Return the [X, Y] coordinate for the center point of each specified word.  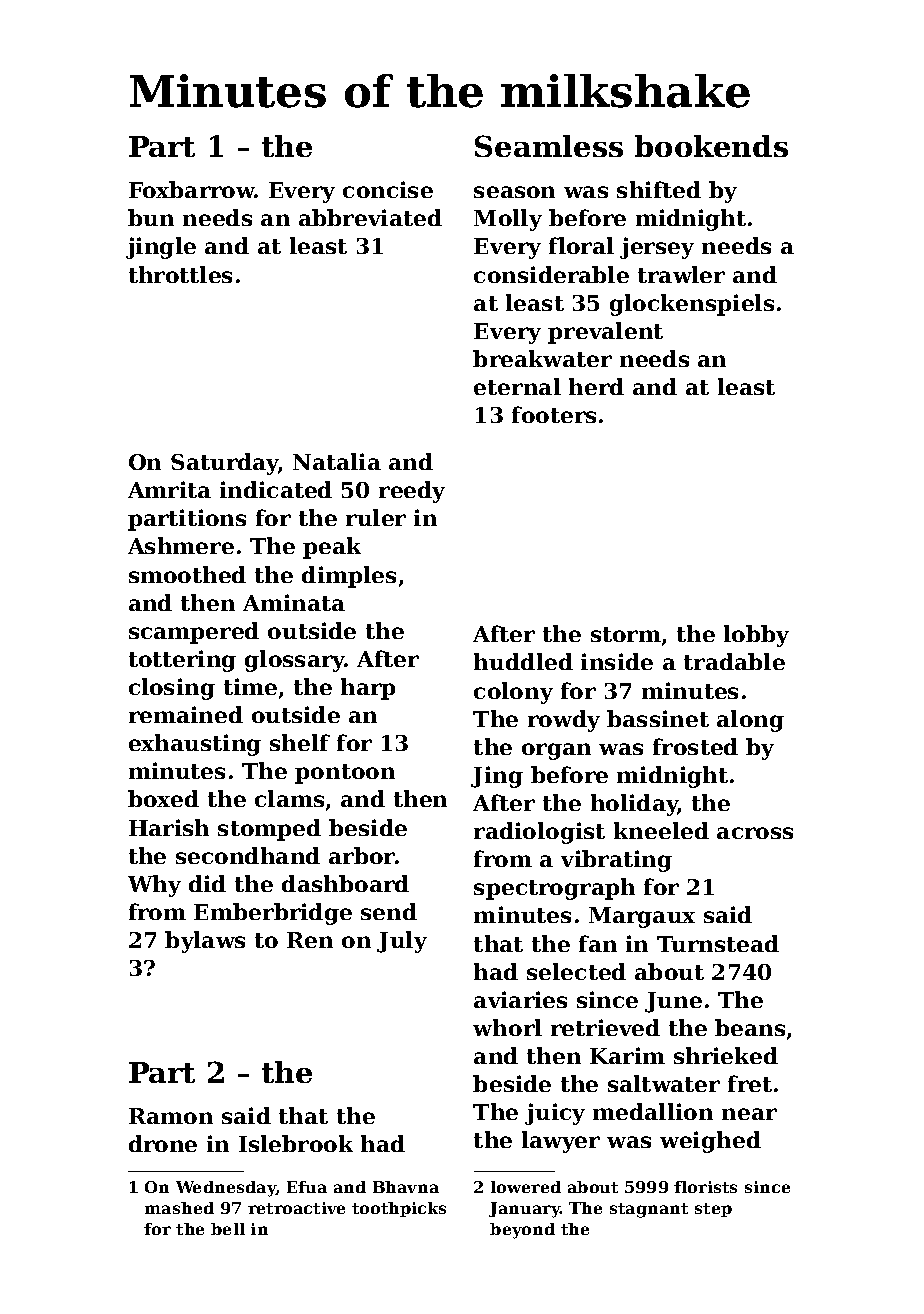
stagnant [649, 1210]
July [402, 942]
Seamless [549, 146]
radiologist [539, 833]
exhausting [195, 745]
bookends [711, 146]
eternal [517, 386]
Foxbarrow [192, 189]
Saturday [225, 464]
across [755, 833]
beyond [522, 1231]
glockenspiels [692, 305]
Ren [310, 940]
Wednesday [226, 1189]
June [673, 1002]
